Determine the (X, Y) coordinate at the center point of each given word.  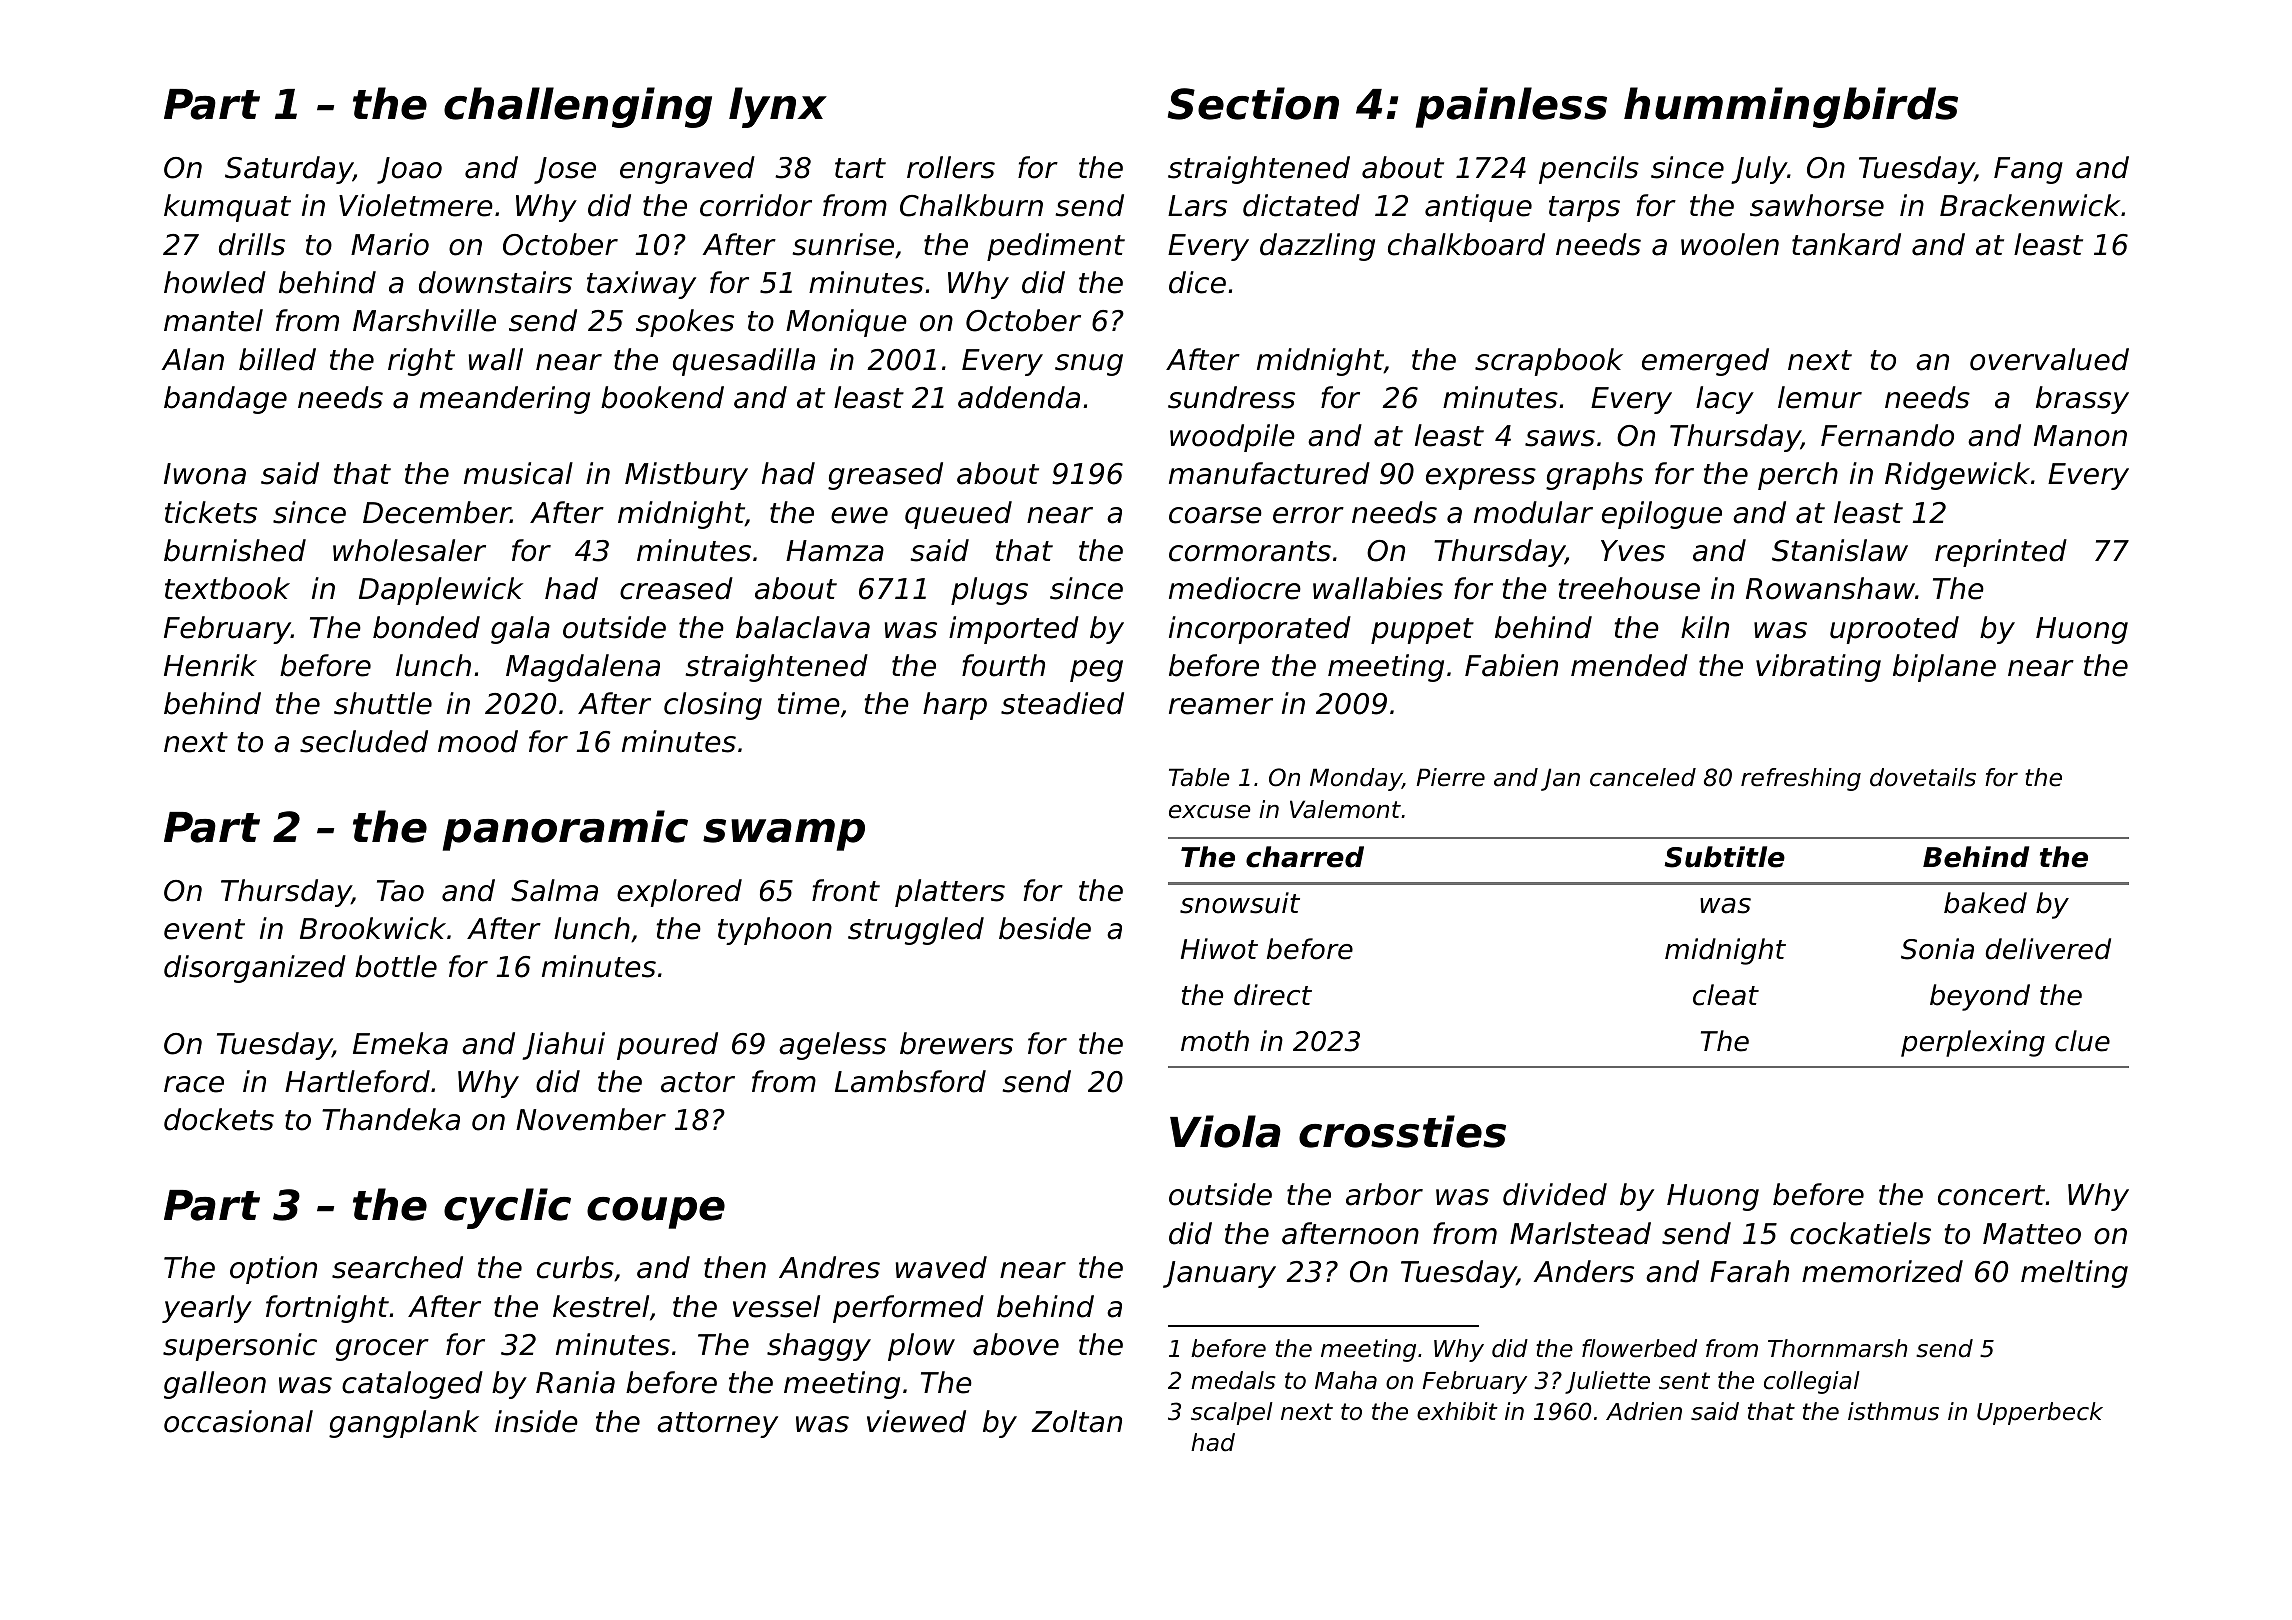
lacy (1725, 400)
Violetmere (416, 205)
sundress (1231, 397)
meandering (505, 400)
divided (1555, 1194)
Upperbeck (2040, 1413)
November (591, 1119)
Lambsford (910, 1081)
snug (1089, 365)
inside (536, 1421)
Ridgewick (1957, 476)
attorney (717, 1425)
